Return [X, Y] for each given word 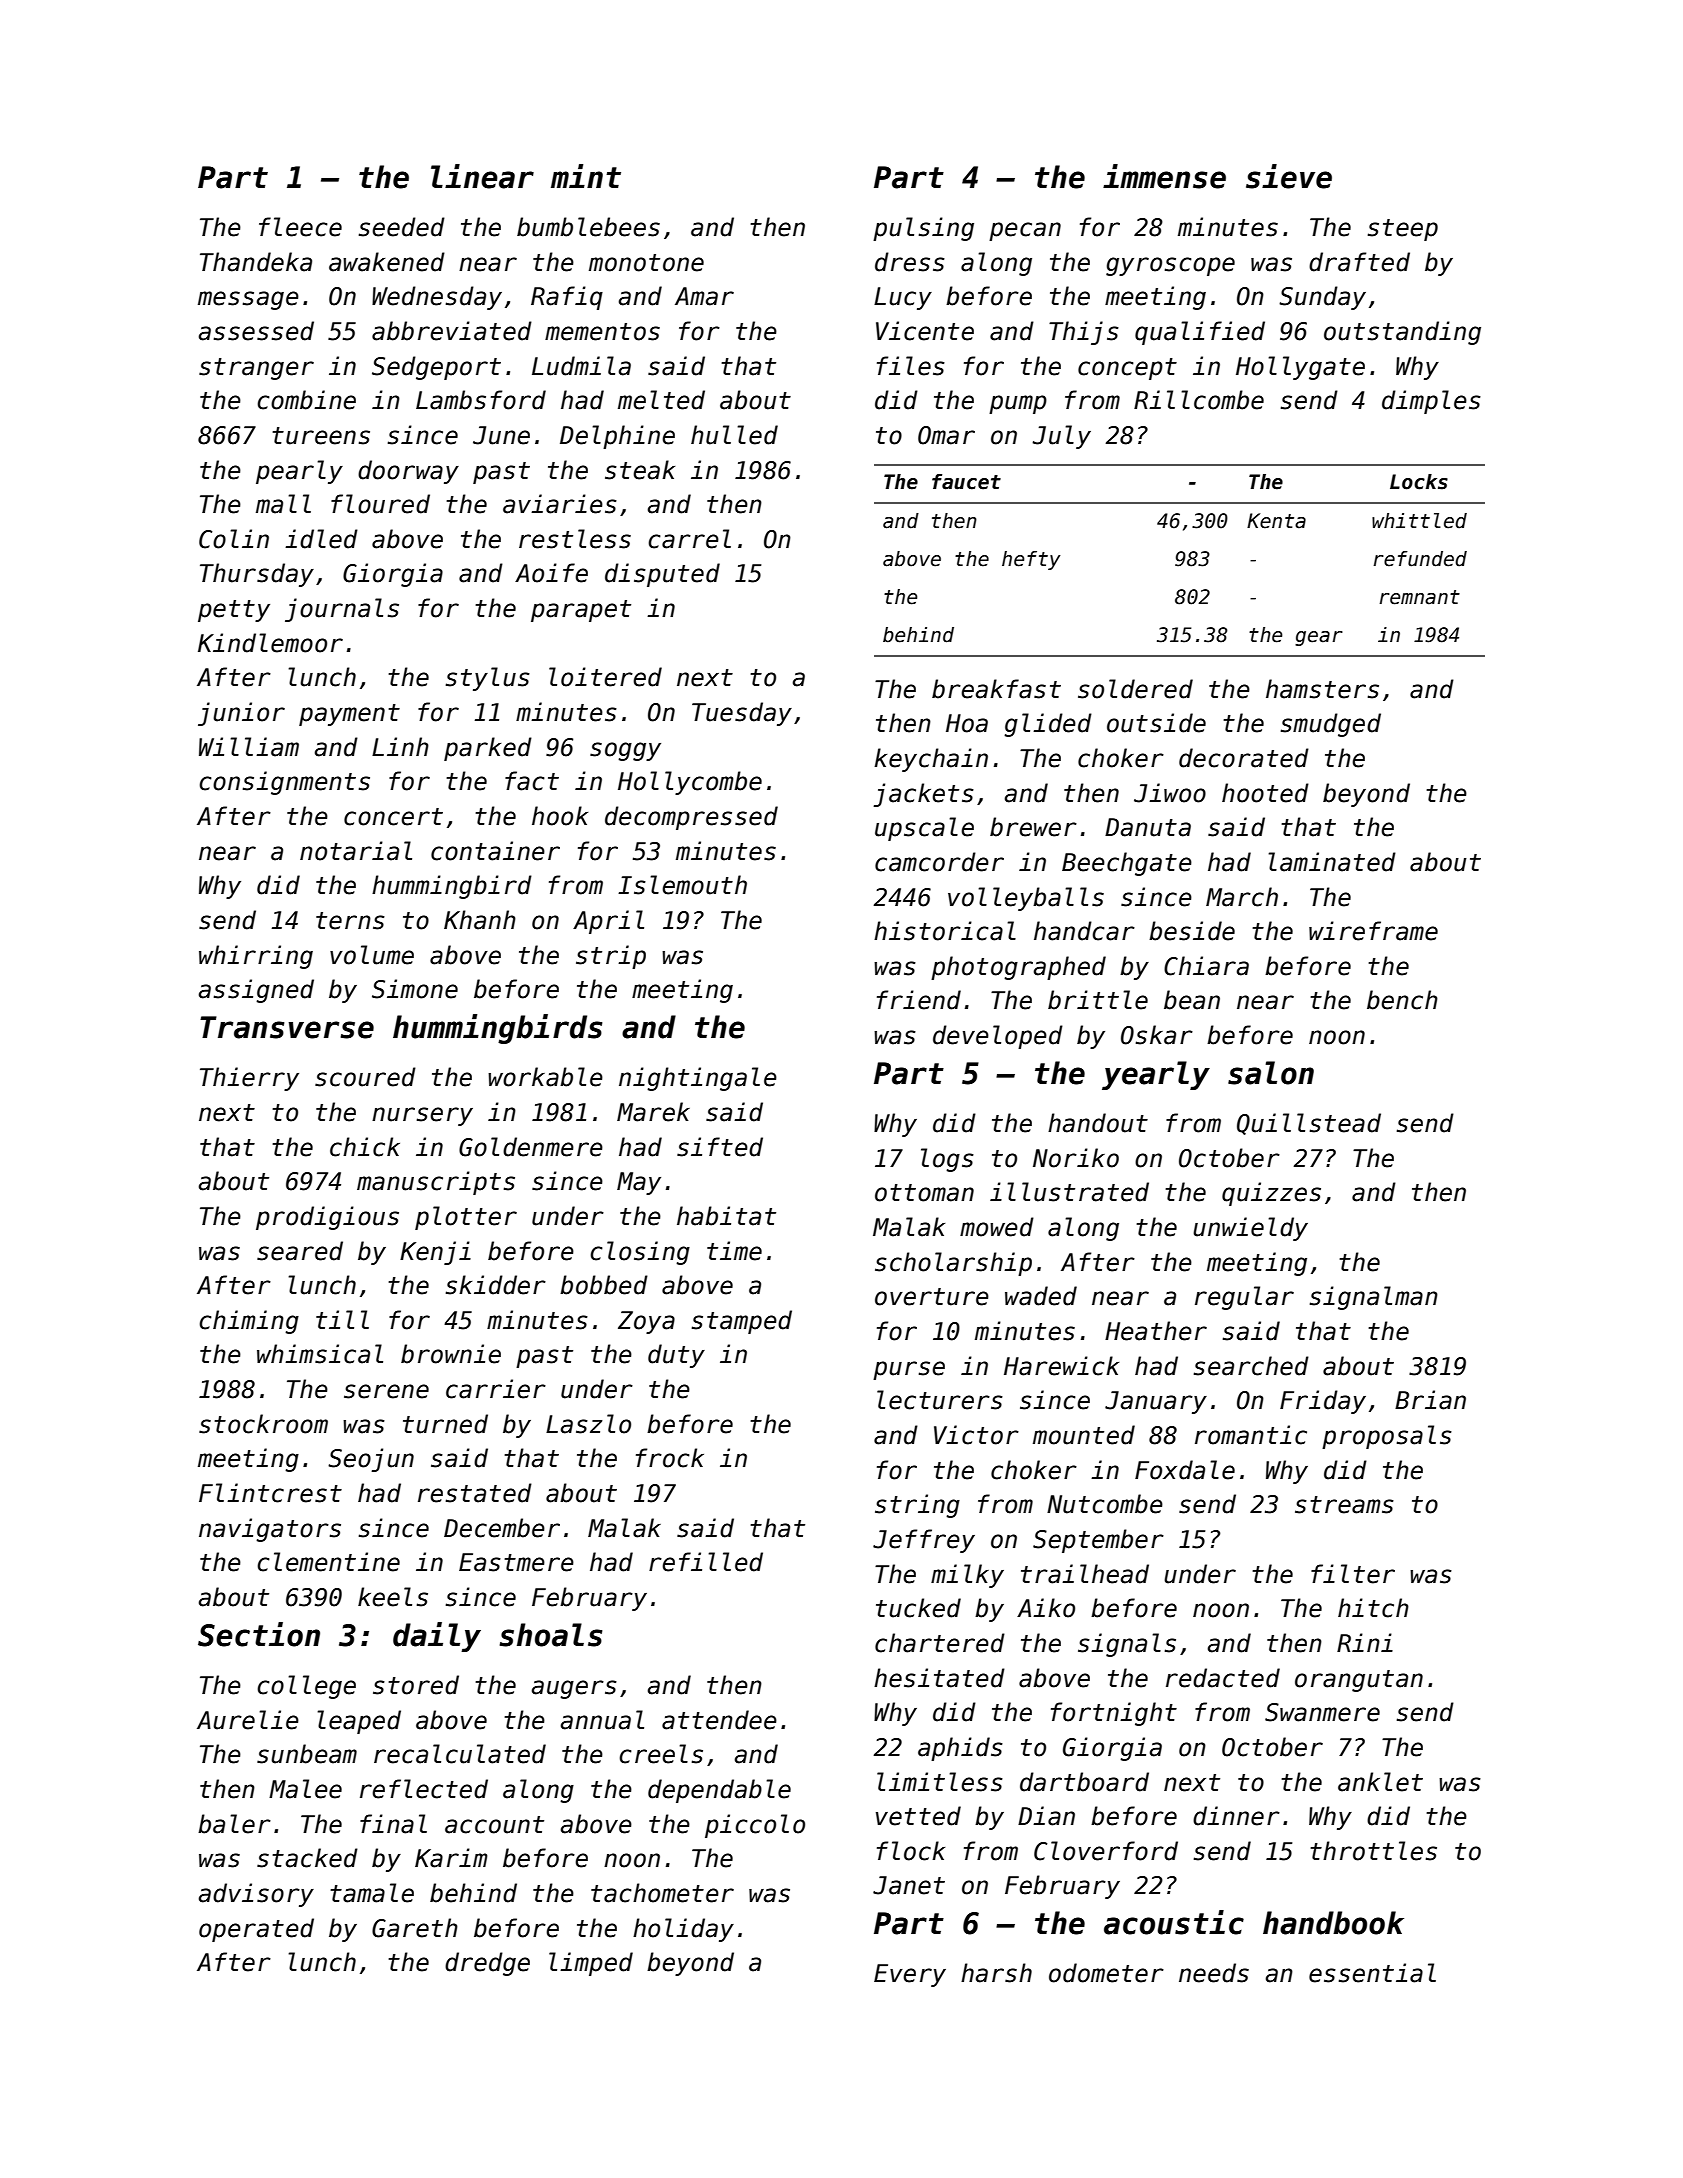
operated [256, 1930]
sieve [1289, 176]
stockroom [263, 1424]
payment [349, 715]
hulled [734, 435]
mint [586, 176]
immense [1164, 176]
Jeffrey [924, 1541]
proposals [1387, 1437]
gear [1319, 638]
